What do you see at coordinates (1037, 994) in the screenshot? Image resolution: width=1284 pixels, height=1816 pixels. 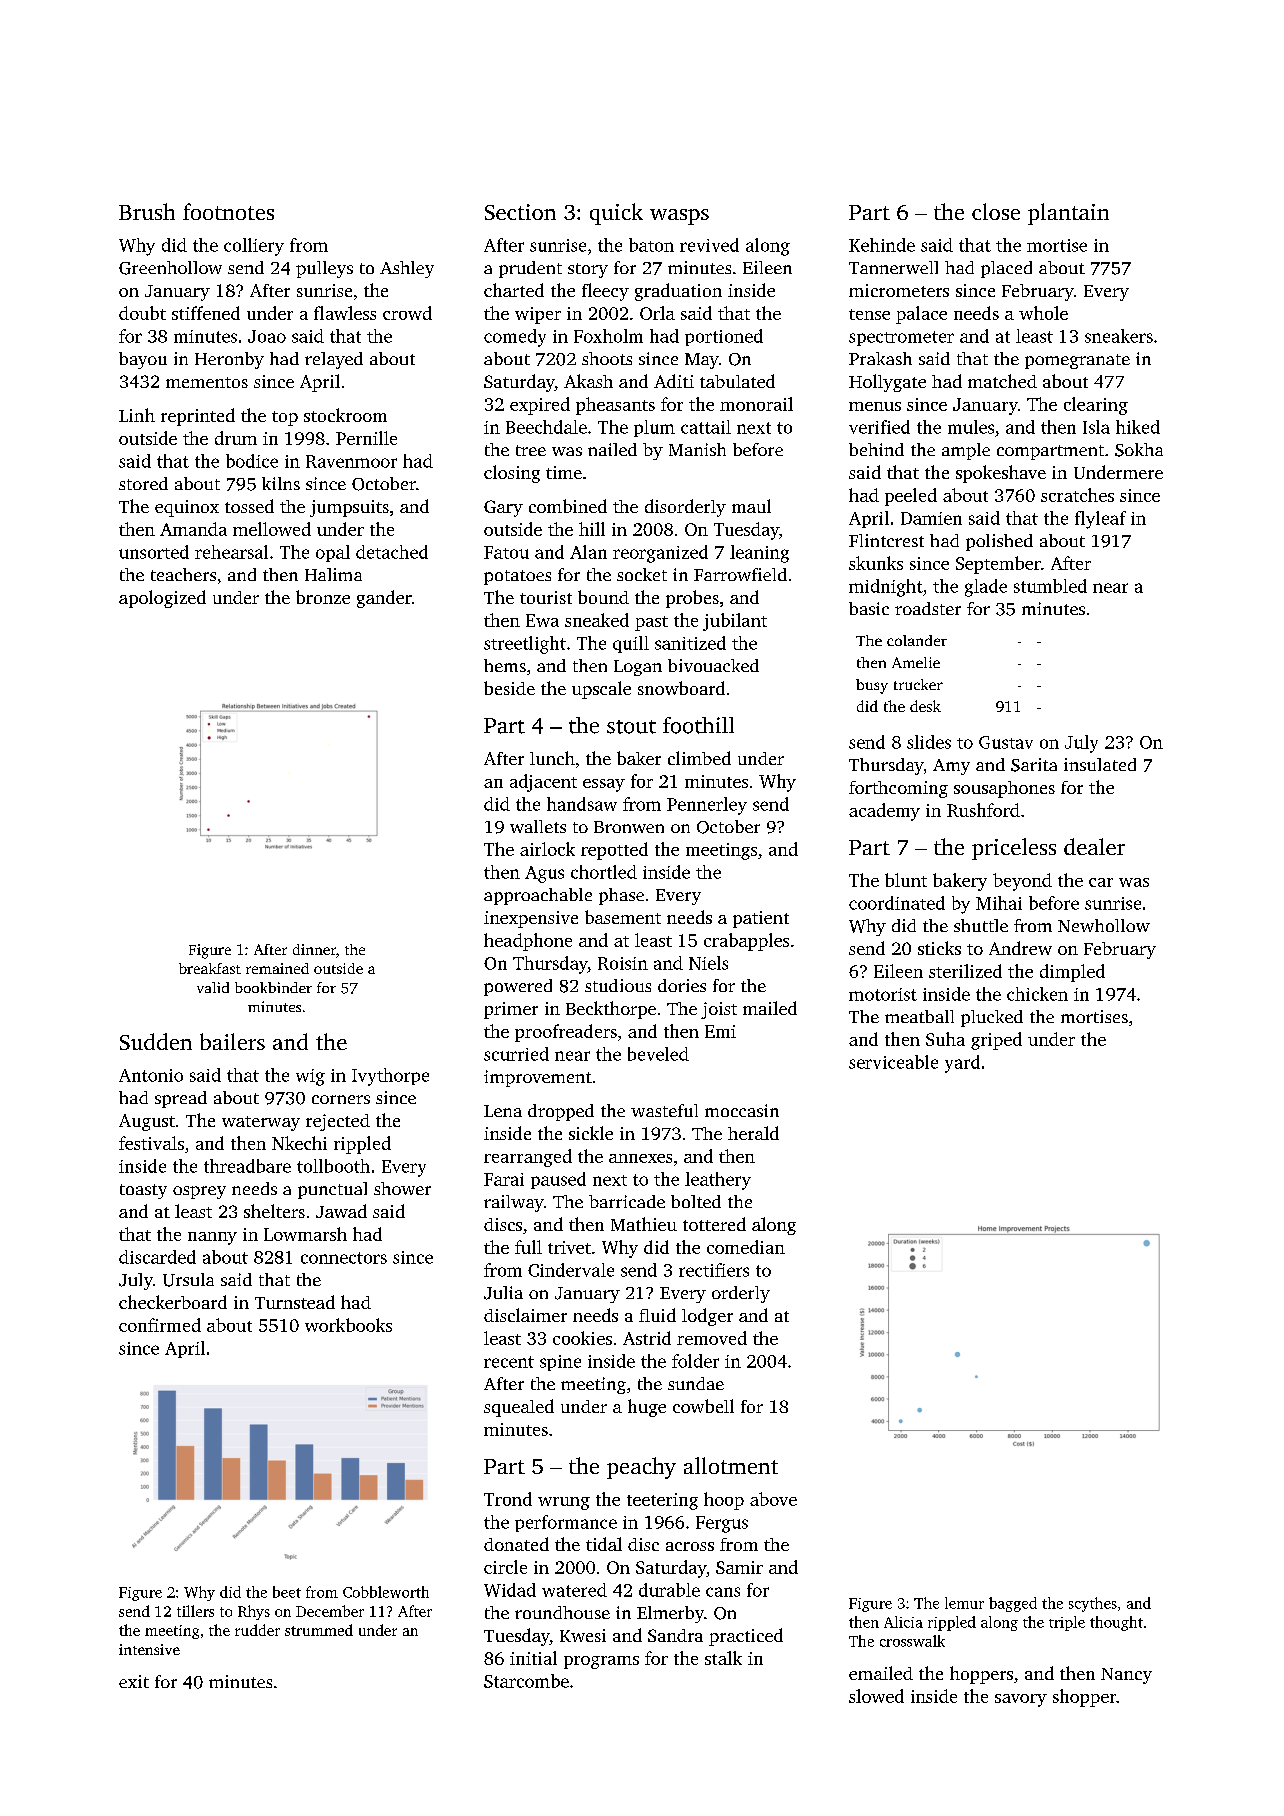 I see `chicken` at bounding box center [1037, 994].
